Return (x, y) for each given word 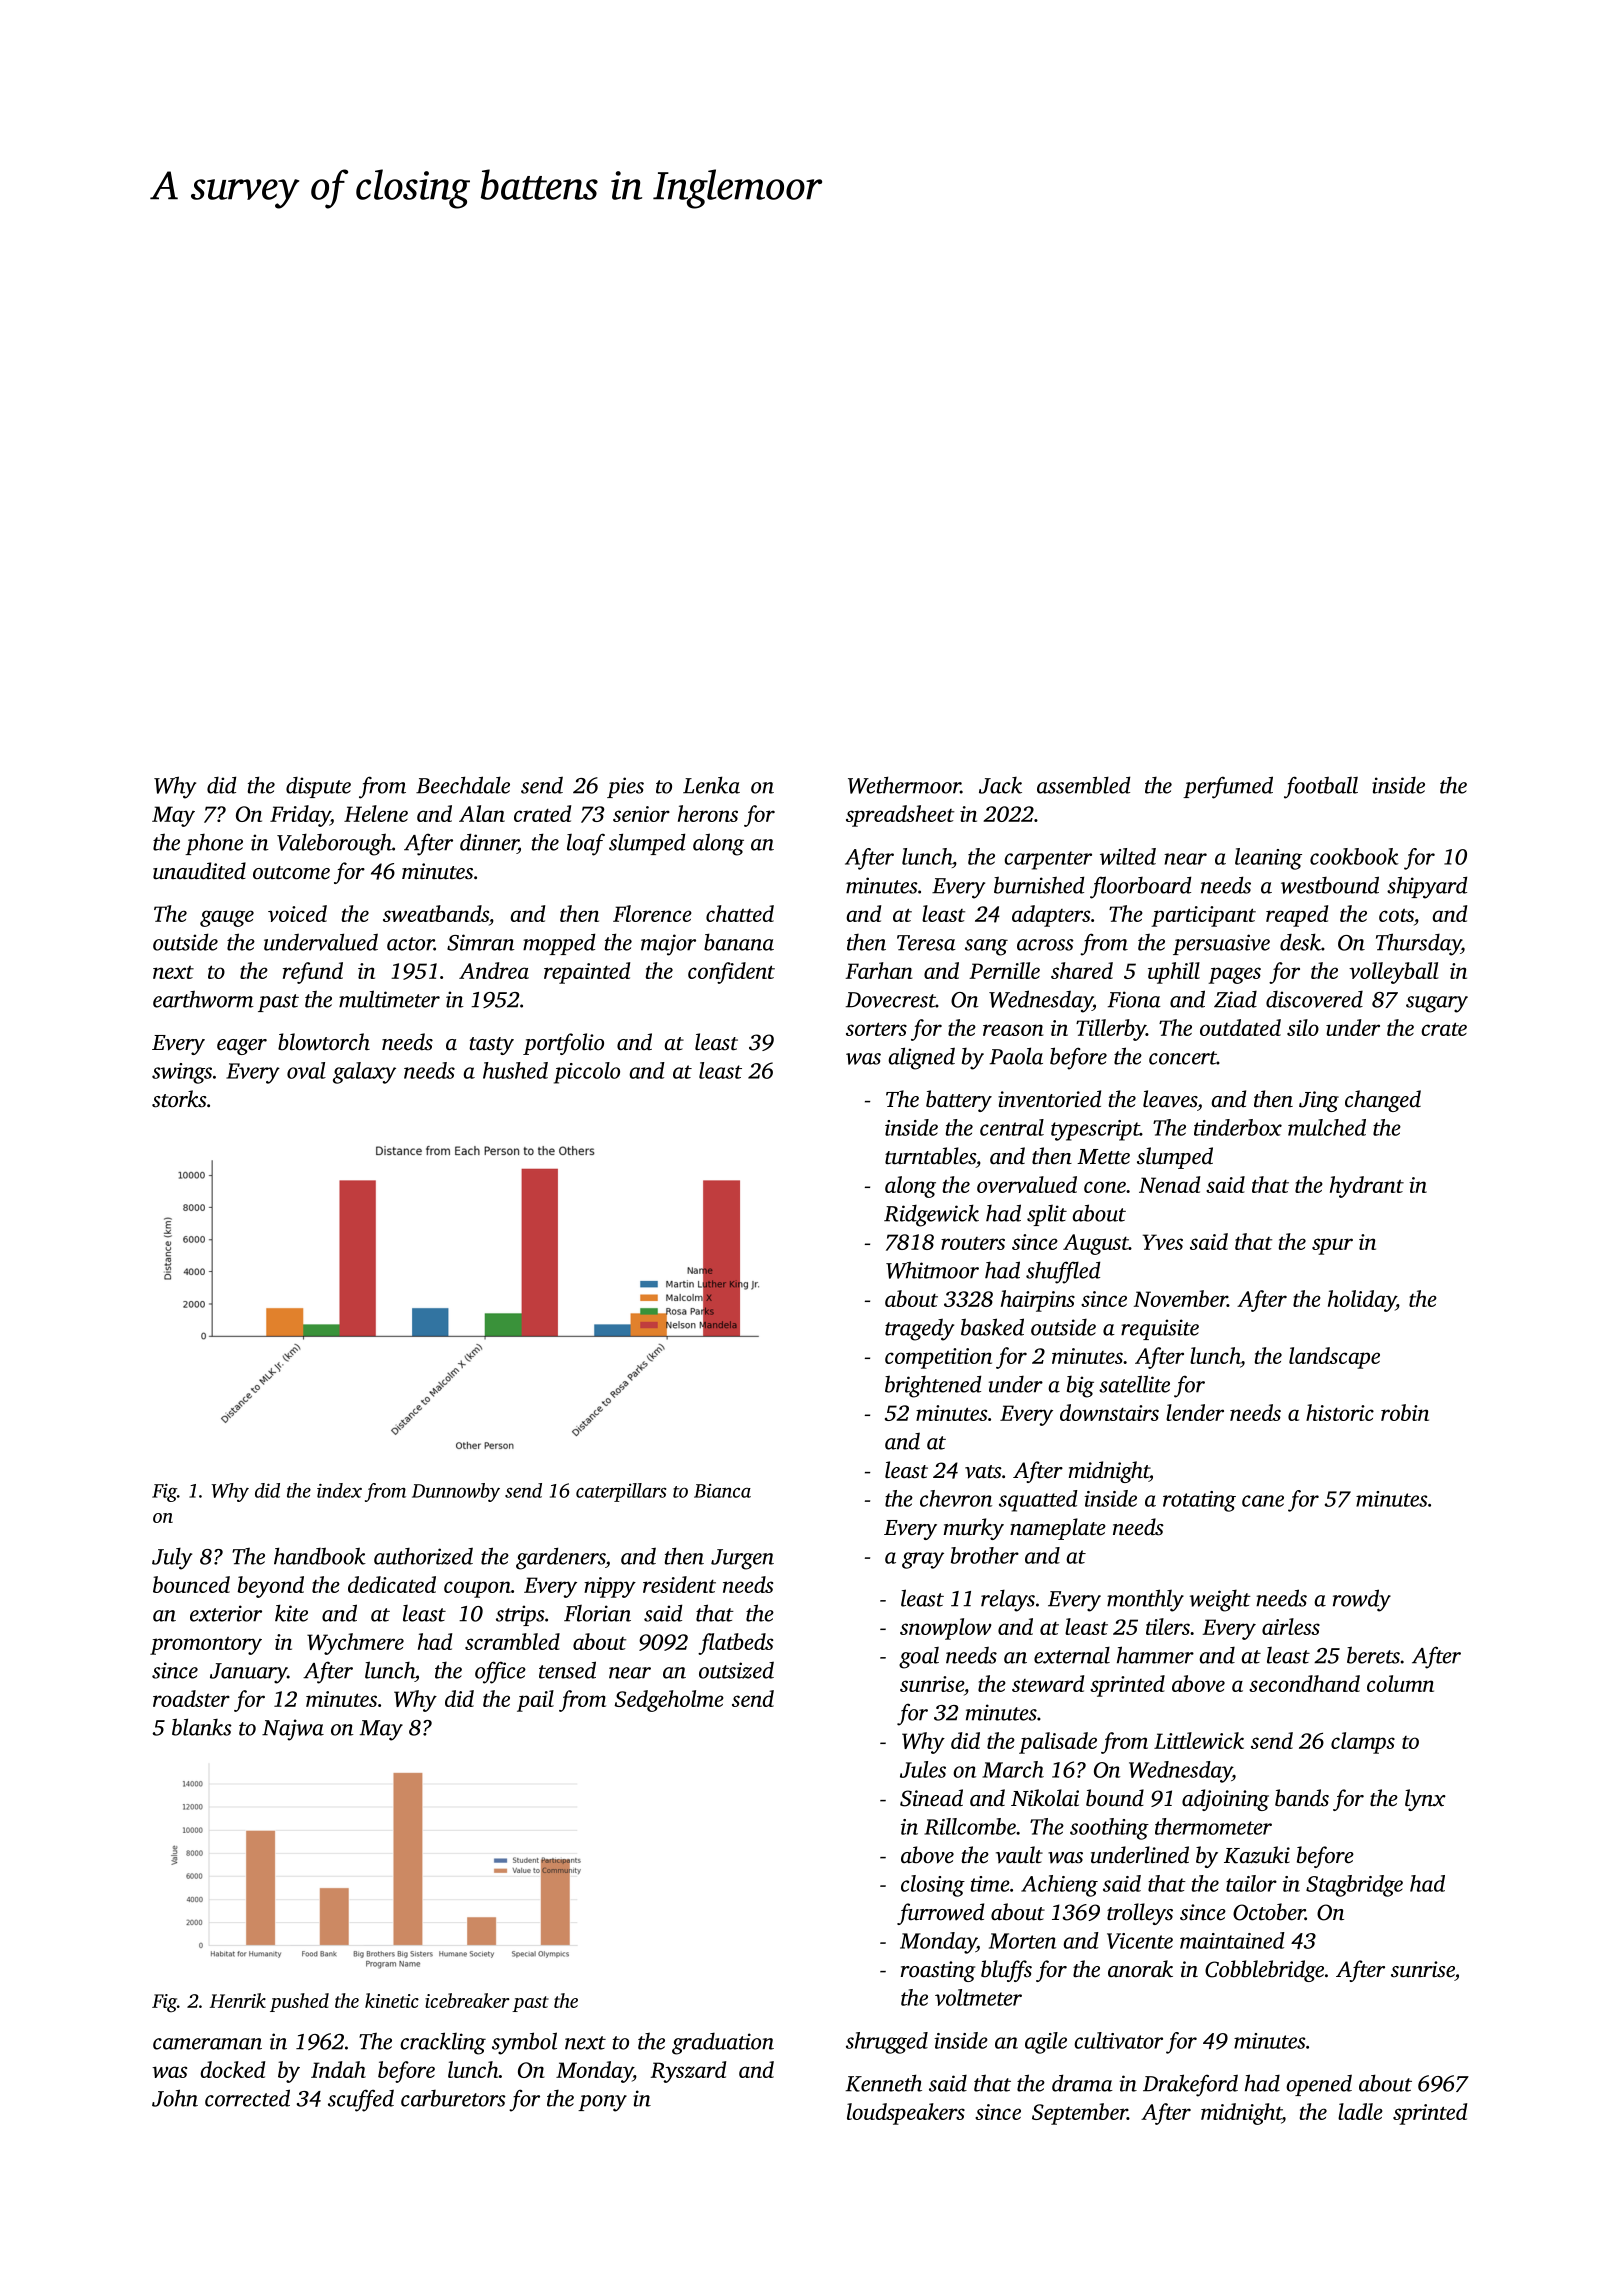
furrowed (940, 1914)
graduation (723, 2043)
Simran (481, 942)
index (339, 1490)
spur (1332, 1246)
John (175, 2098)
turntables (930, 1156)
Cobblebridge (1264, 1971)
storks (179, 1099)
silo (1303, 1027)
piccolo (587, 1073)
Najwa (293, 1730)
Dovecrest (891, 1000)
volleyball (1394, 973)
